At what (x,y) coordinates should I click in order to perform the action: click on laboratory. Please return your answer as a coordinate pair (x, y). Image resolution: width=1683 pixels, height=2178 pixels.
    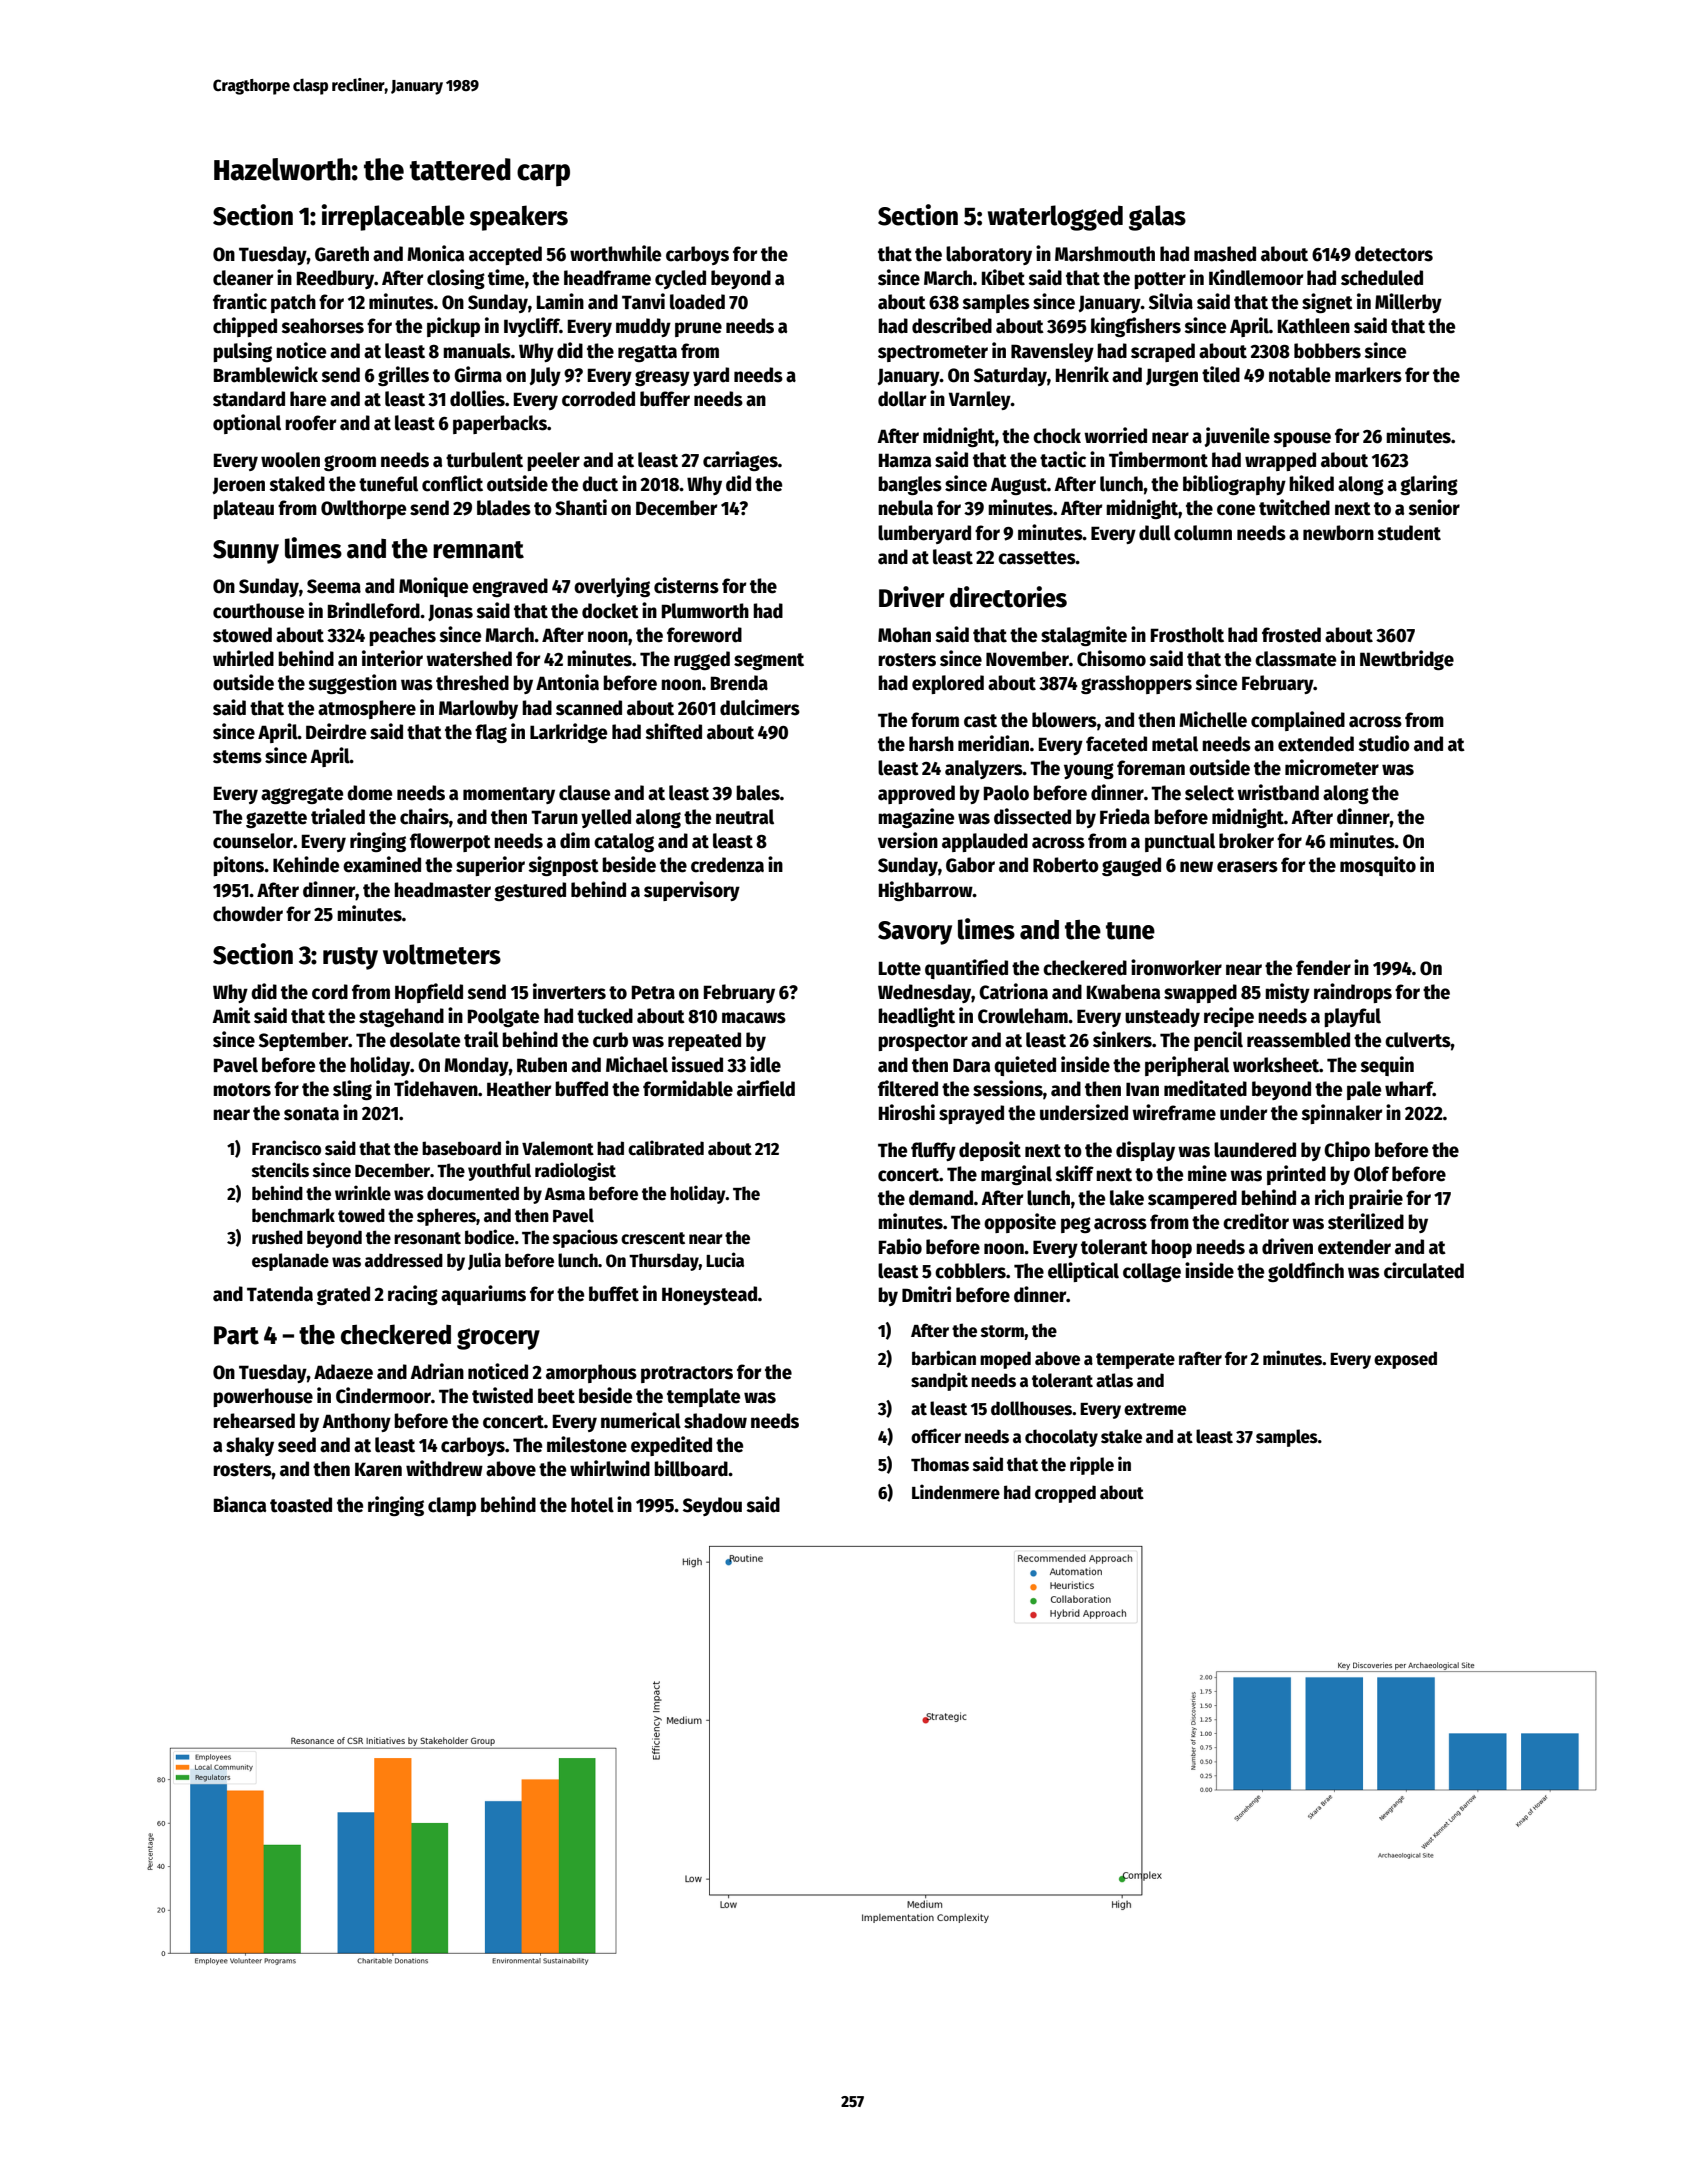
    Looking at the image, I should click on (989, 255).
